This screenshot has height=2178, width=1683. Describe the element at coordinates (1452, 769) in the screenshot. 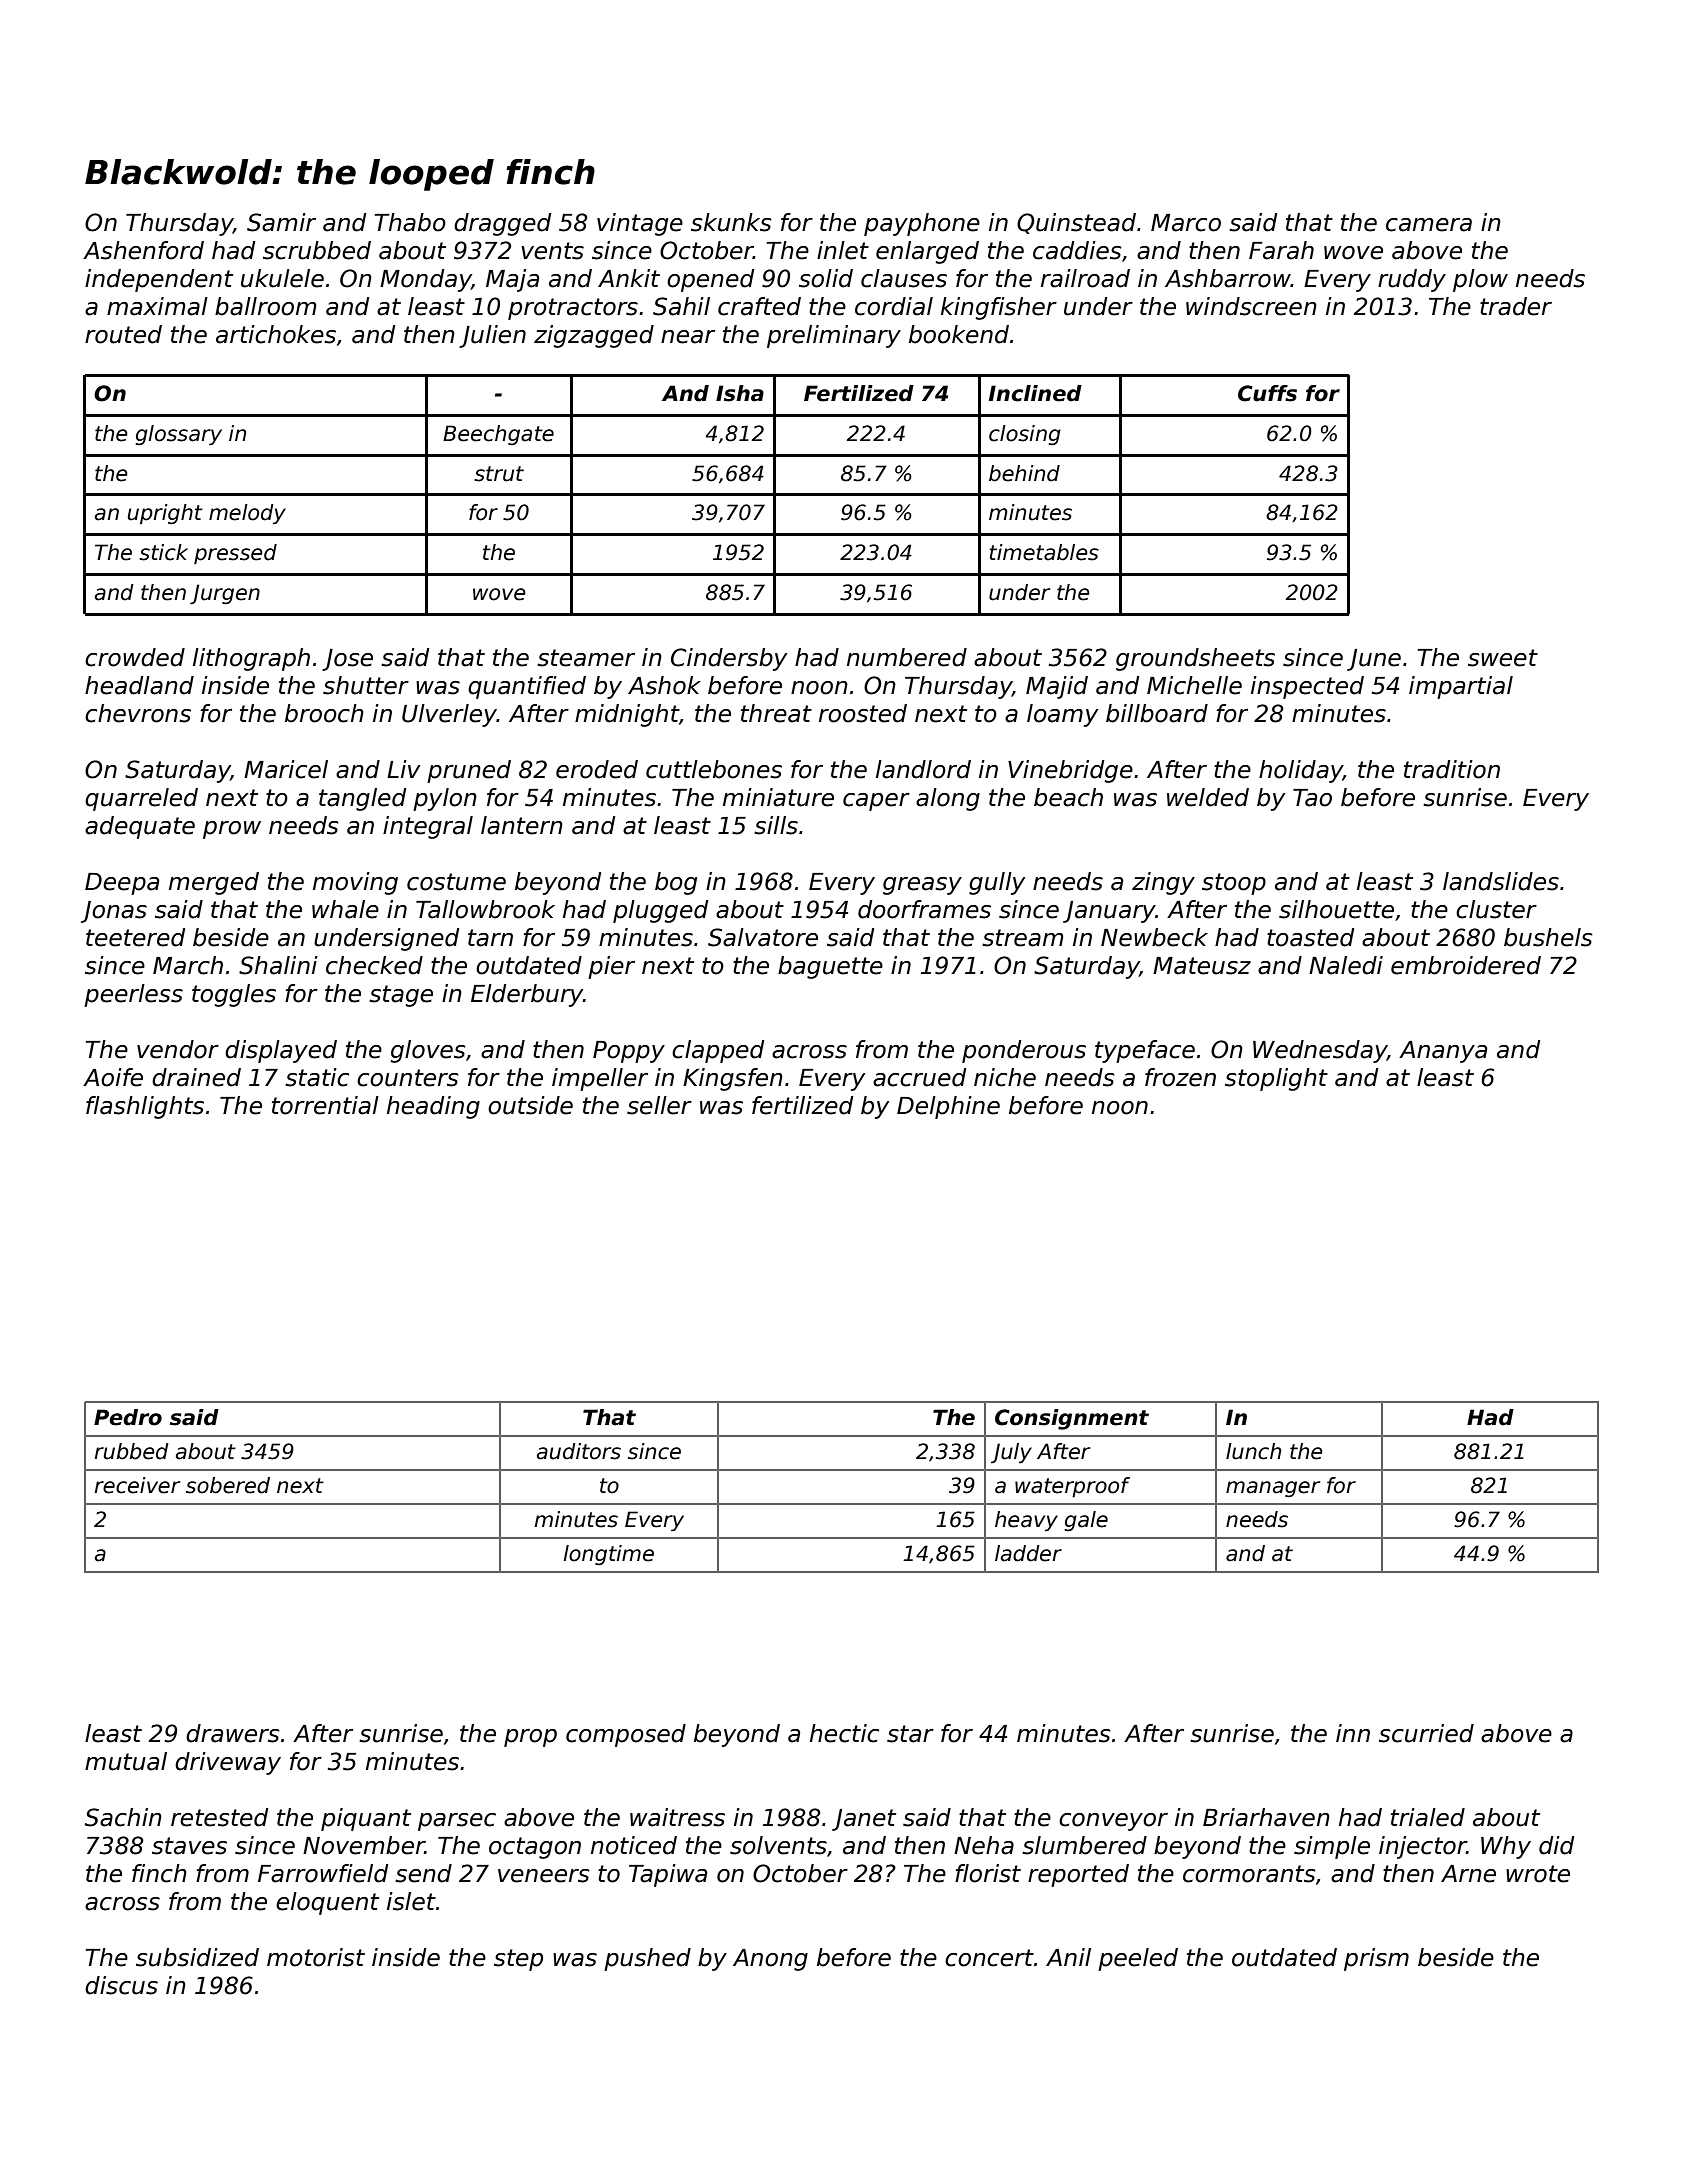

I see `tradition` at that location.
